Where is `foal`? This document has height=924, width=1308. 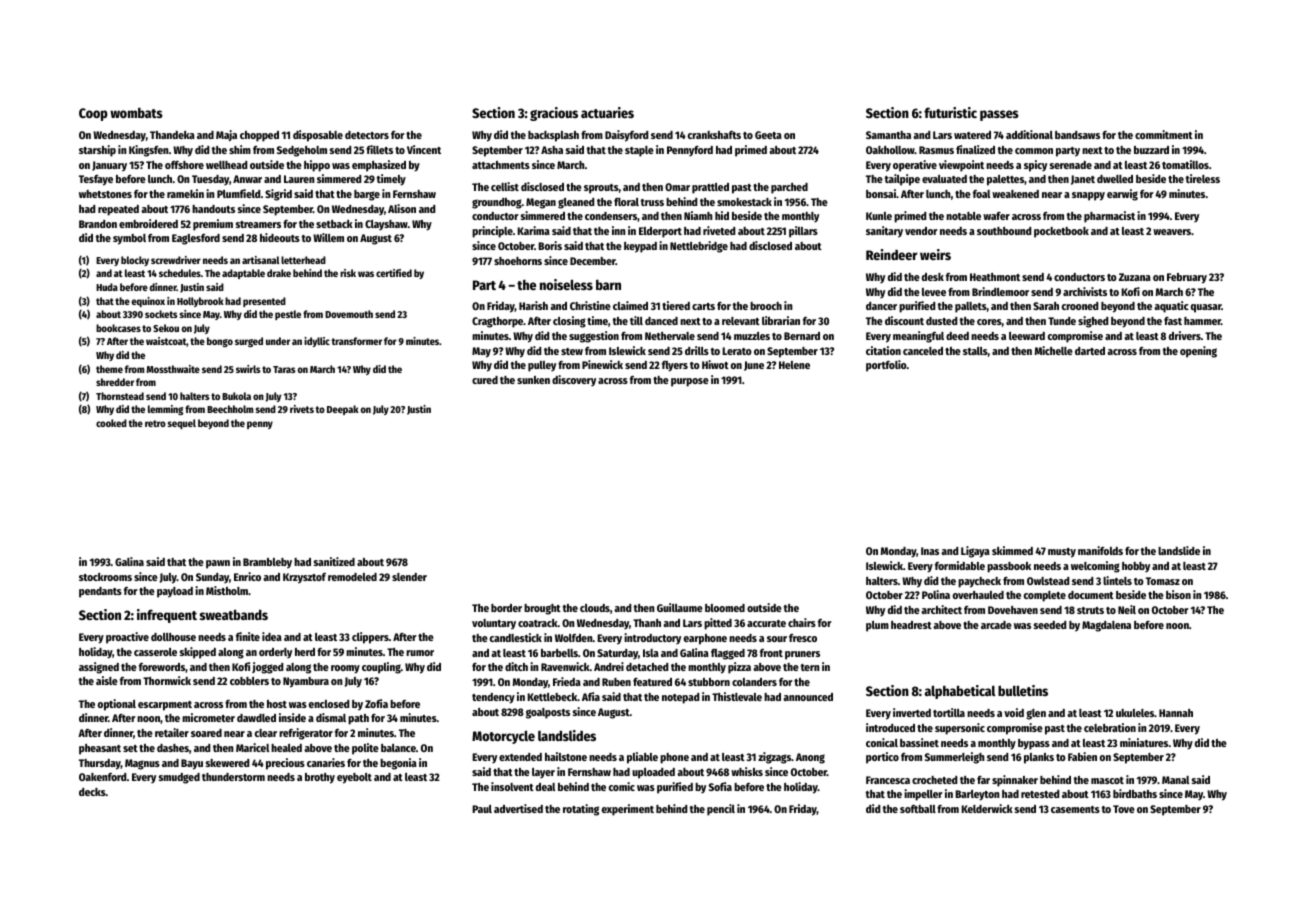 foal is located at coordinates (981, 194).
